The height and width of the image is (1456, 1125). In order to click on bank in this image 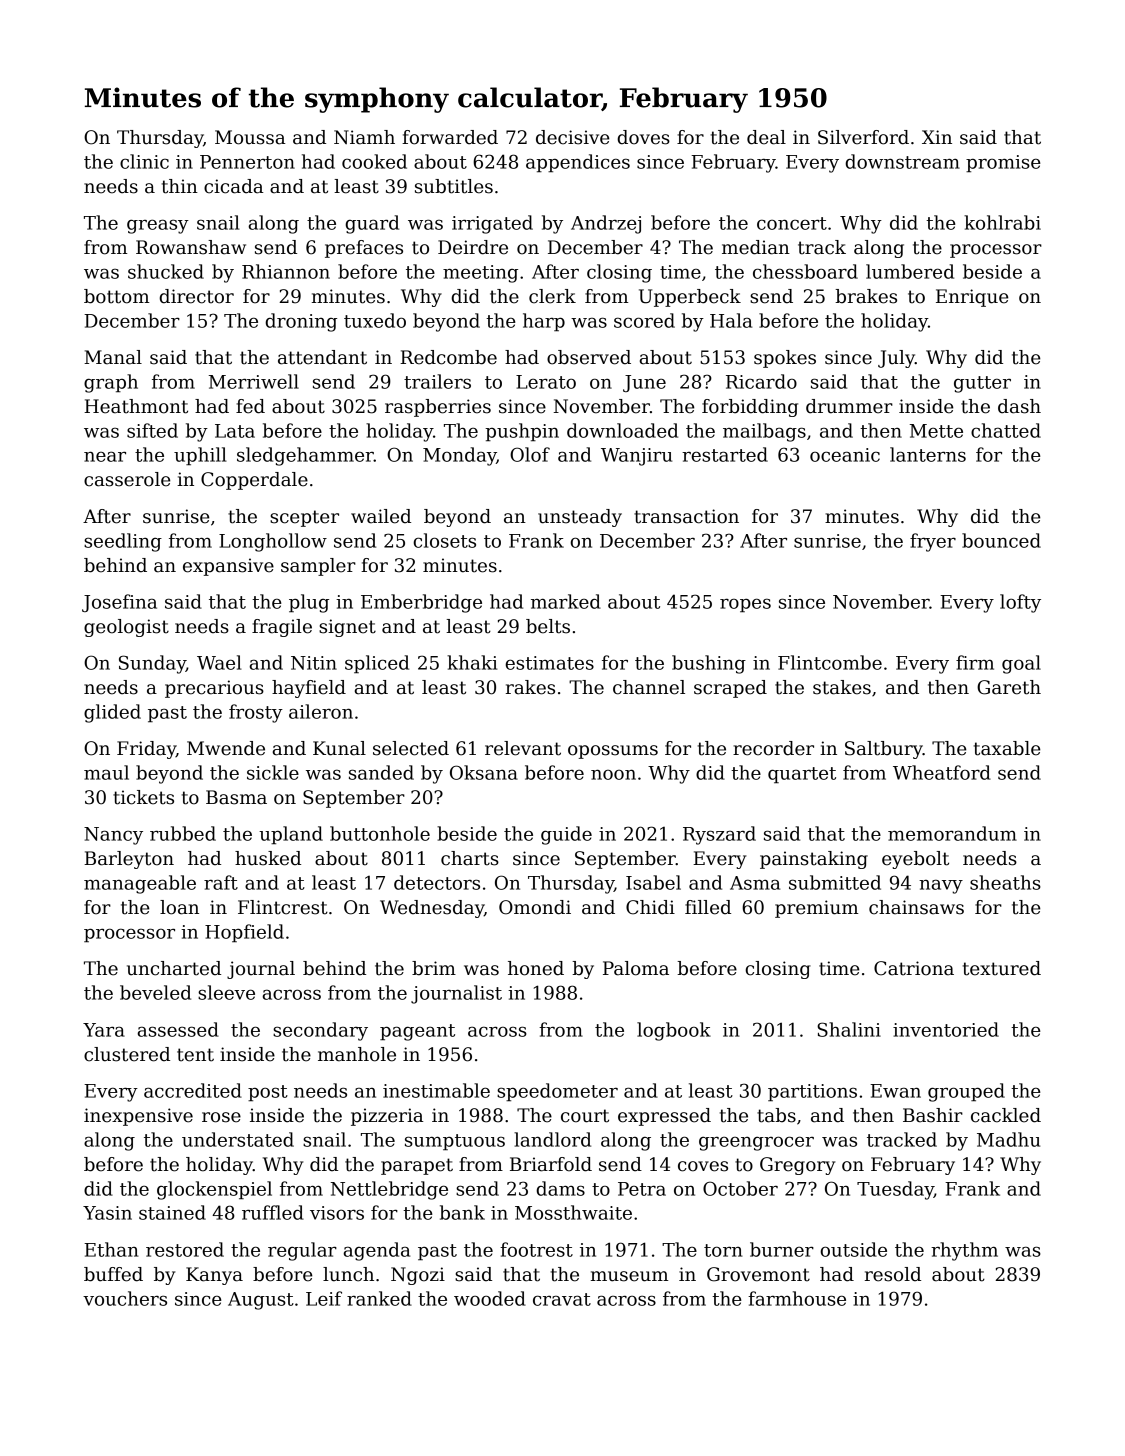, I will do `click(462, 1212)`.
